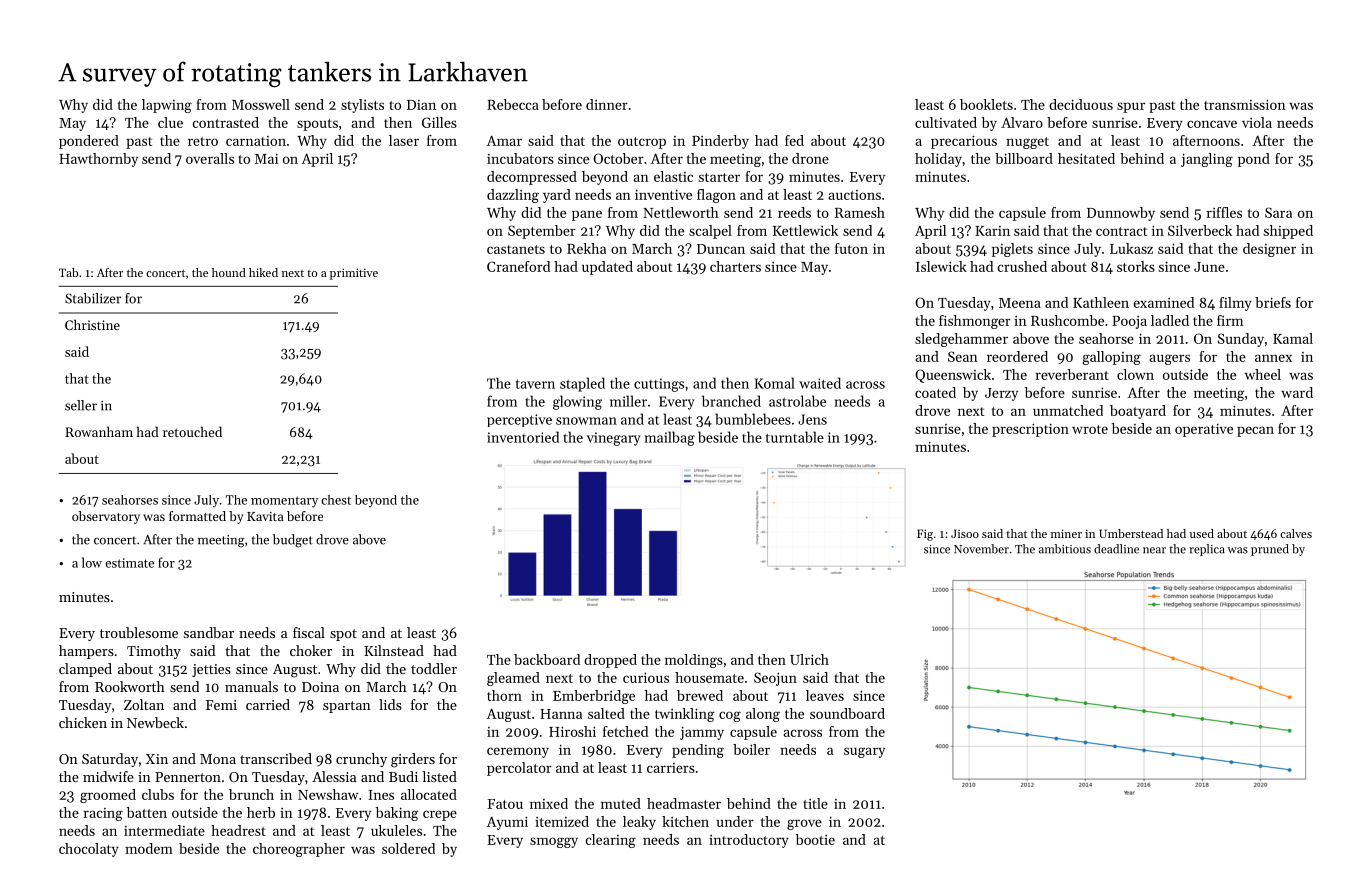 This document has width=1372, height=887. Describe the element at coordinates (986, 104) in the document. I see `booklets` at that location.
